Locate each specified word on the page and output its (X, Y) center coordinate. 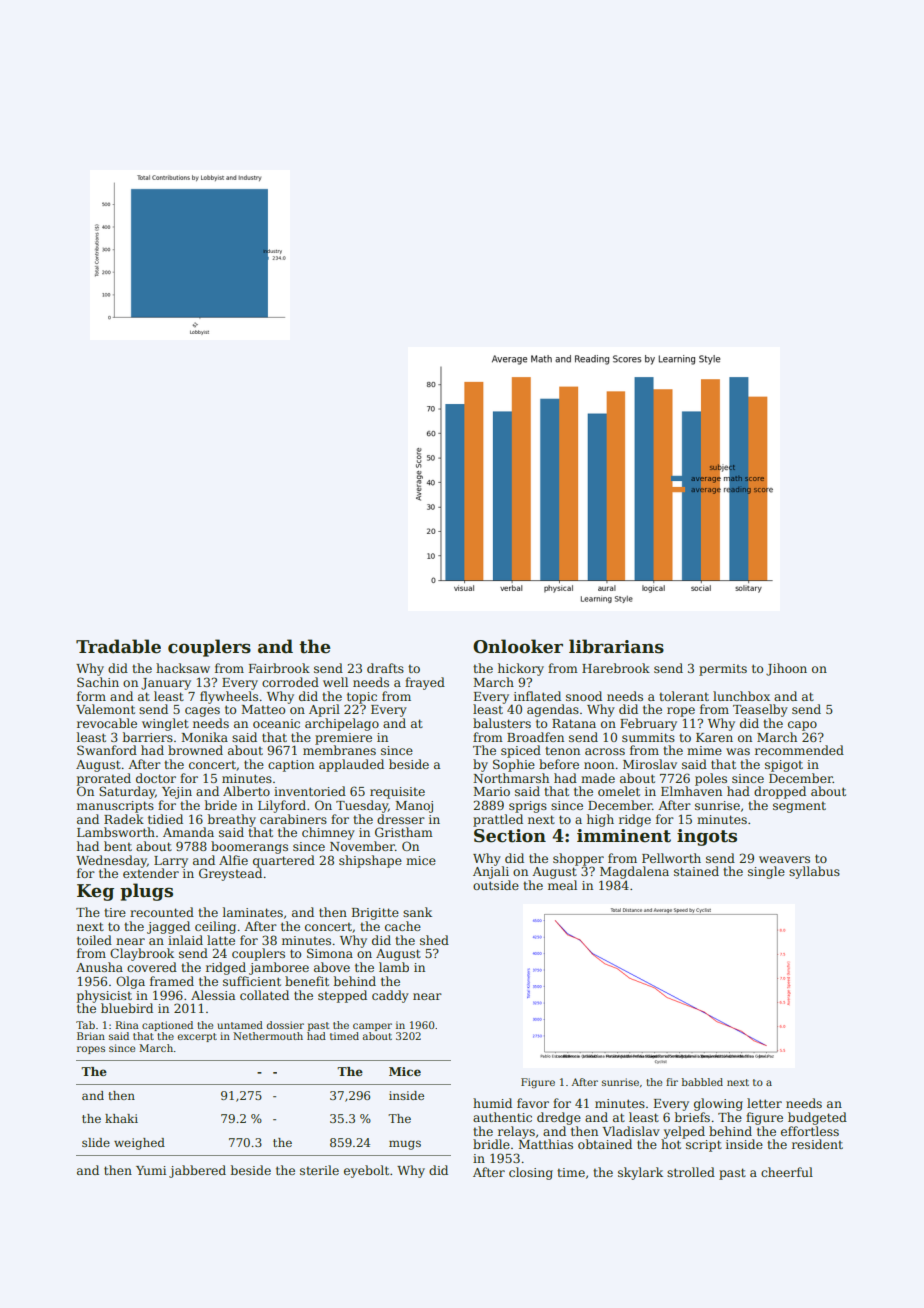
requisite (397, 793)
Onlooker (518, 646)
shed (434, 940)
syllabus (814, 872)
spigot (784, 766)
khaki (121, 1118)
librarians (616, 646)
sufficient (252, 981)
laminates (253, 912)
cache (403, 926)
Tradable (118, 646)
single (766, 872)
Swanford (107, 750)
